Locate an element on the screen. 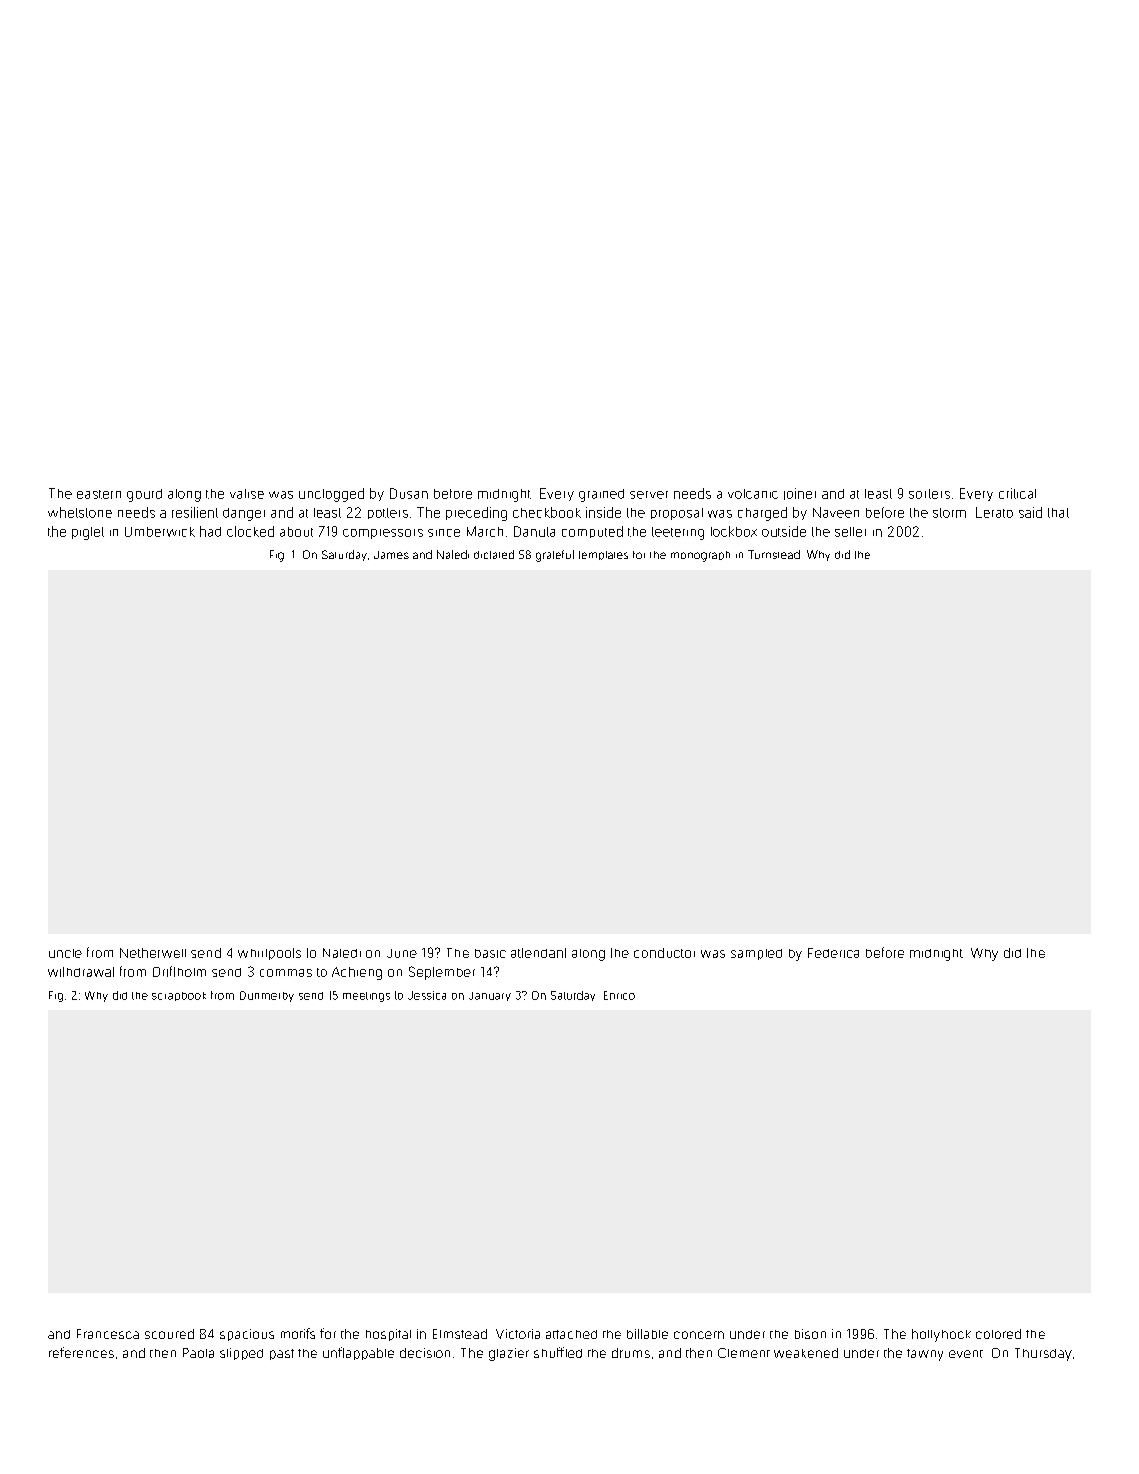 Image resolution: width=1139 pixels, height=1474 pixels. volcanic is located at coordinates (753, 494).
